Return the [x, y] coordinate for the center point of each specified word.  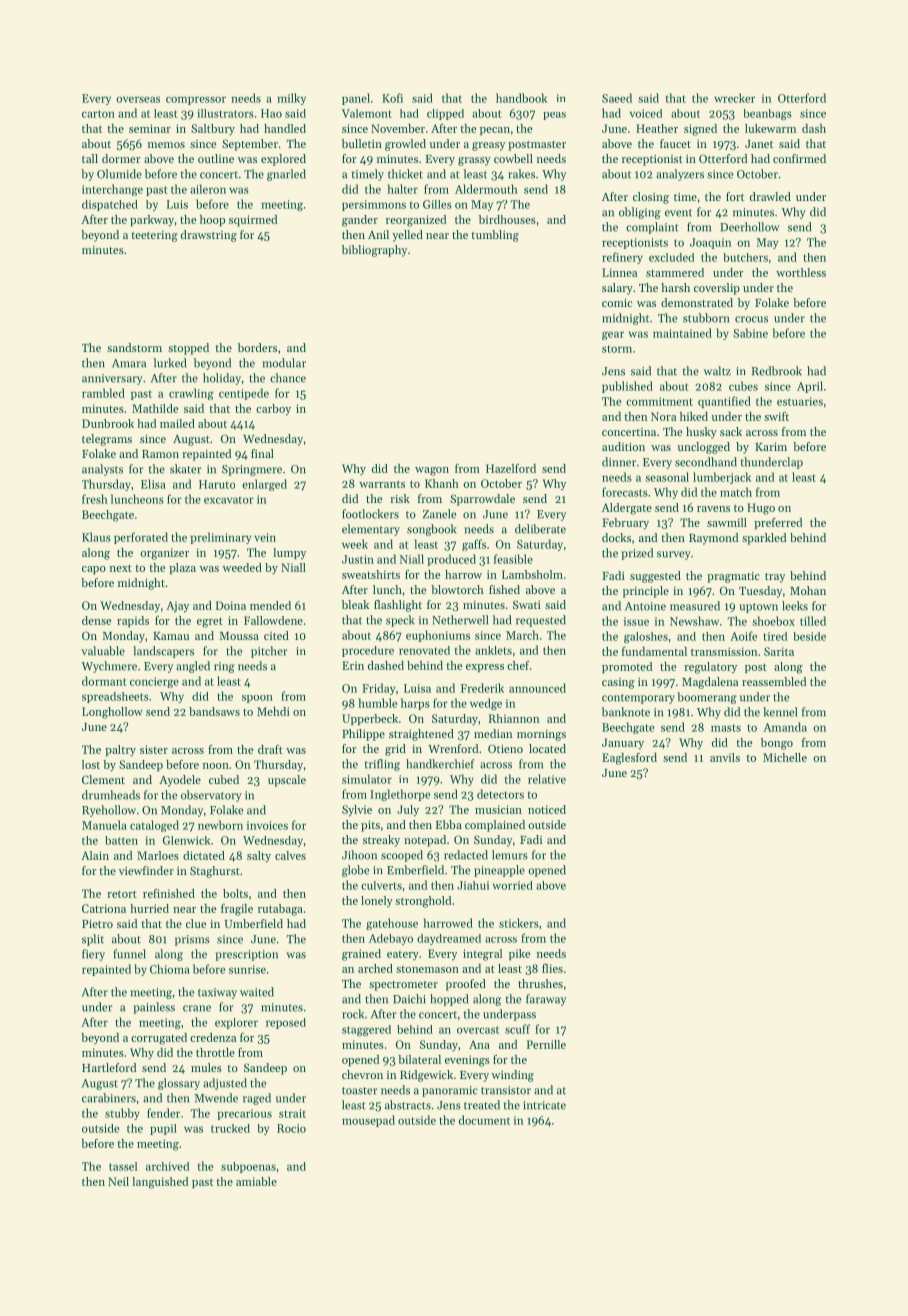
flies [552, 968]
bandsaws [214, 711]
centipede [244, 394]
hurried [149, 908]
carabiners [109, 1098]
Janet [759, 144]
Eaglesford [629, 759]
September [250, 145]
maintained [682, 333]
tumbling [495, 236]
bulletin [362, 143]
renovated [424, 650]
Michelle [785, 757]
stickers [519, 923]
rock [353, 1014]
